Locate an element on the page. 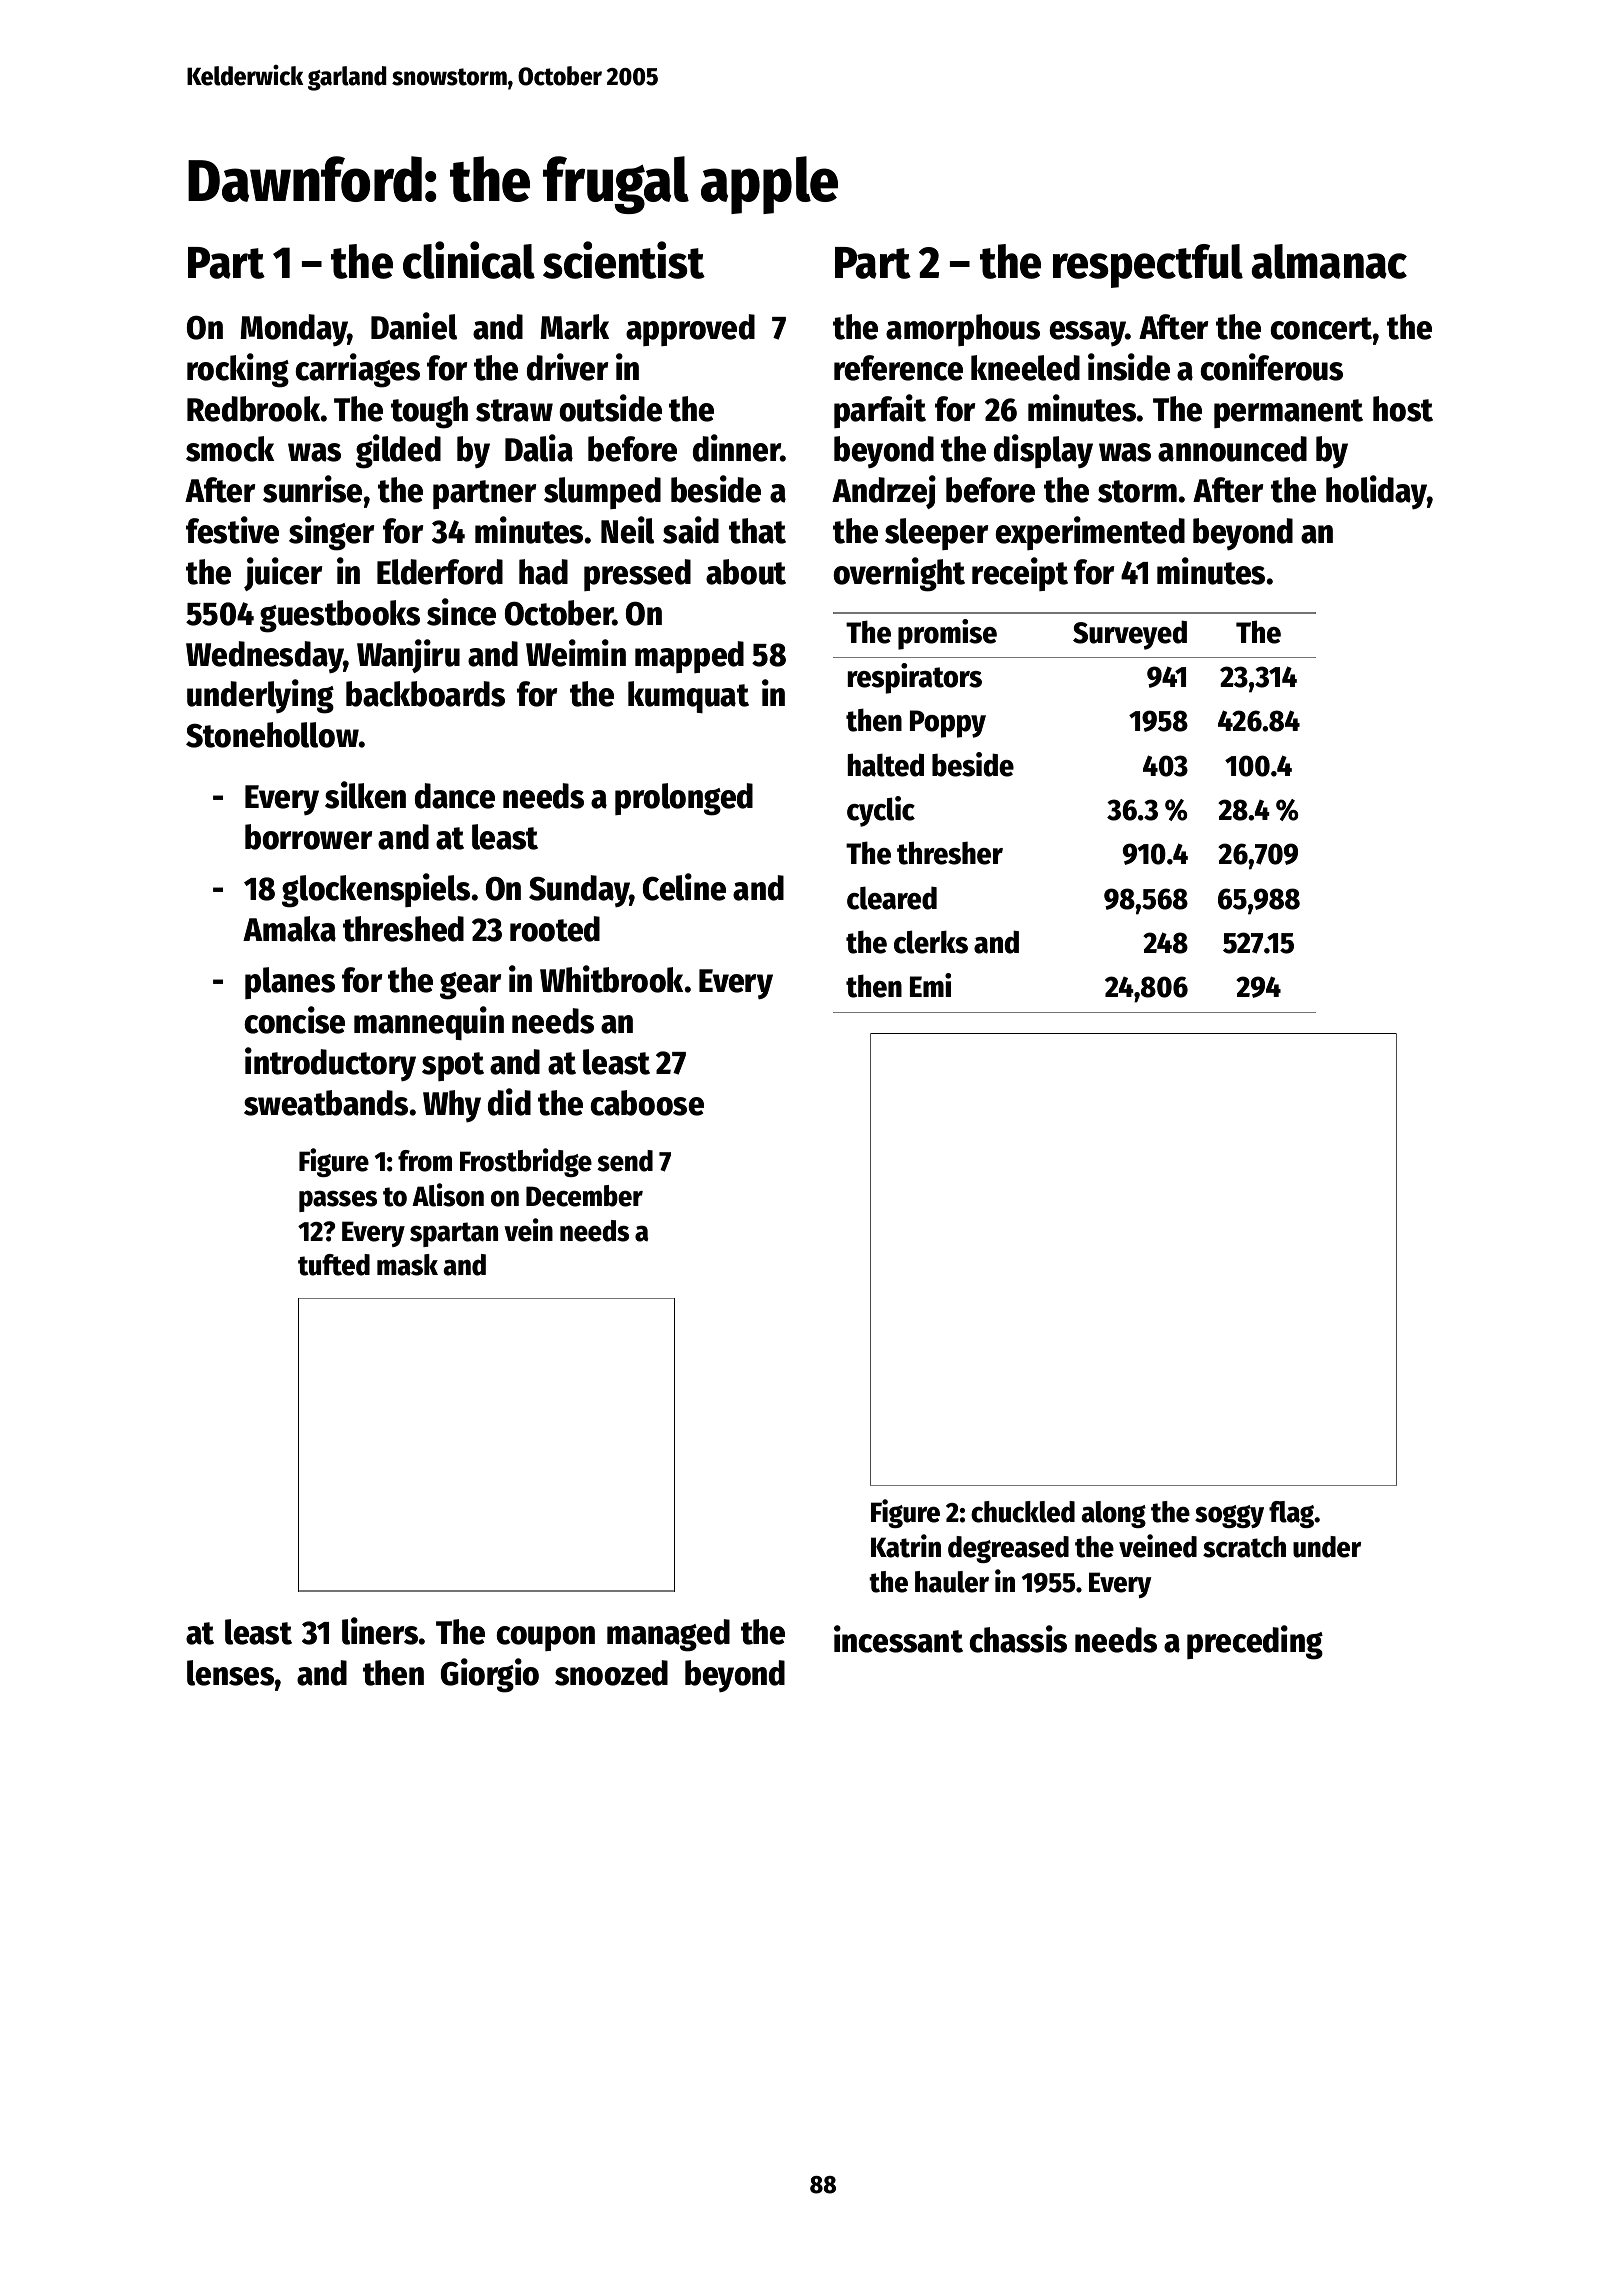  respirators is located at coordinates (915, 678).
